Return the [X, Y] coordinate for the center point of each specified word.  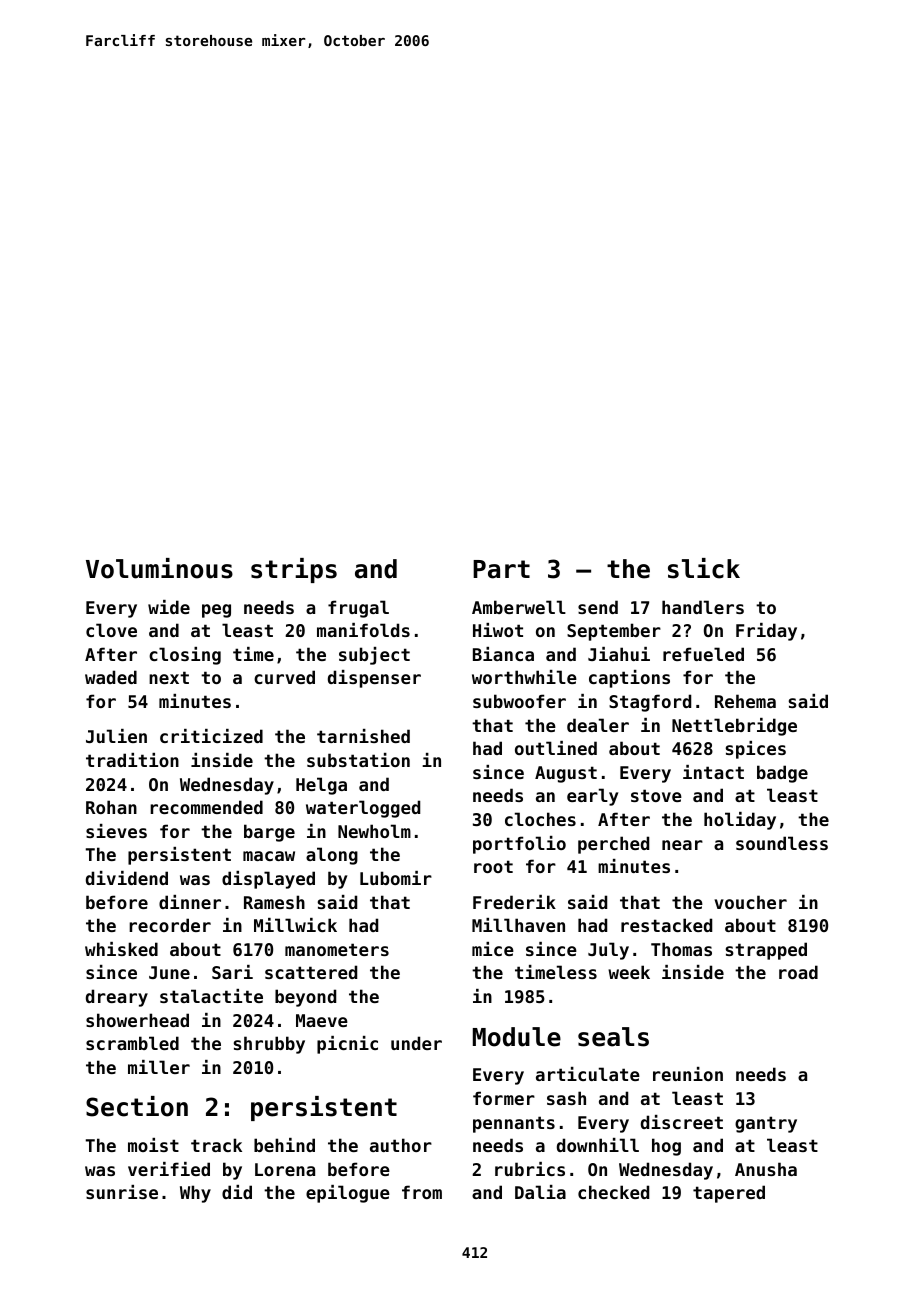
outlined [556, 748]
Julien [116, 736]
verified [169, 1169]
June [169, 972]
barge [269, 833]
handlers [703, 607]
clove [111, 630]
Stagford [650, 703]
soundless [782, 843]
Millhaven [518, 925]
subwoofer [519, 701]
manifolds [363, 630]
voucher [750, 902]
